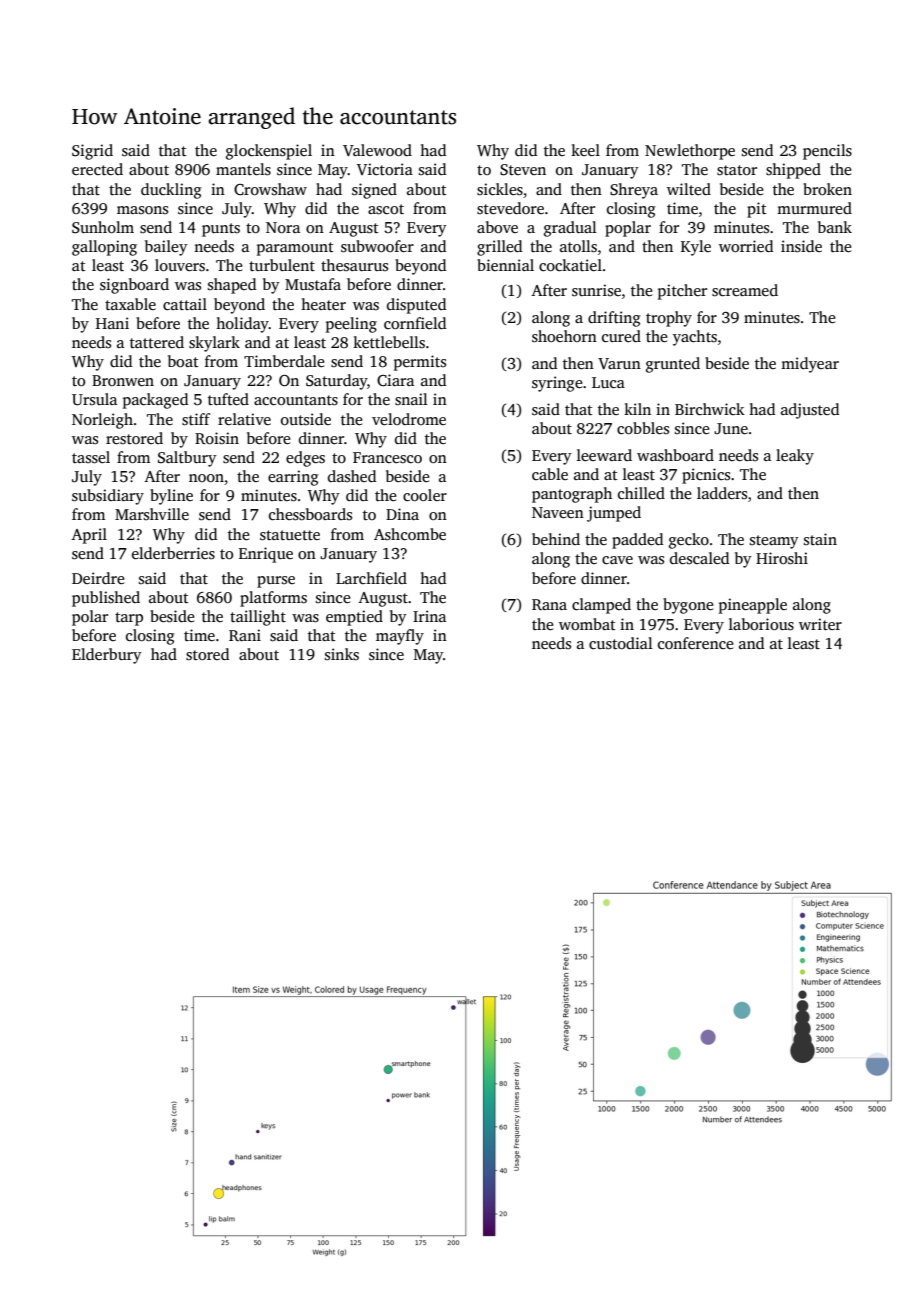 The image size is (924, 1311). What do you see at coordinates (774, 542) in the page?
I see `steamy` at bounding box center [774, 542].
